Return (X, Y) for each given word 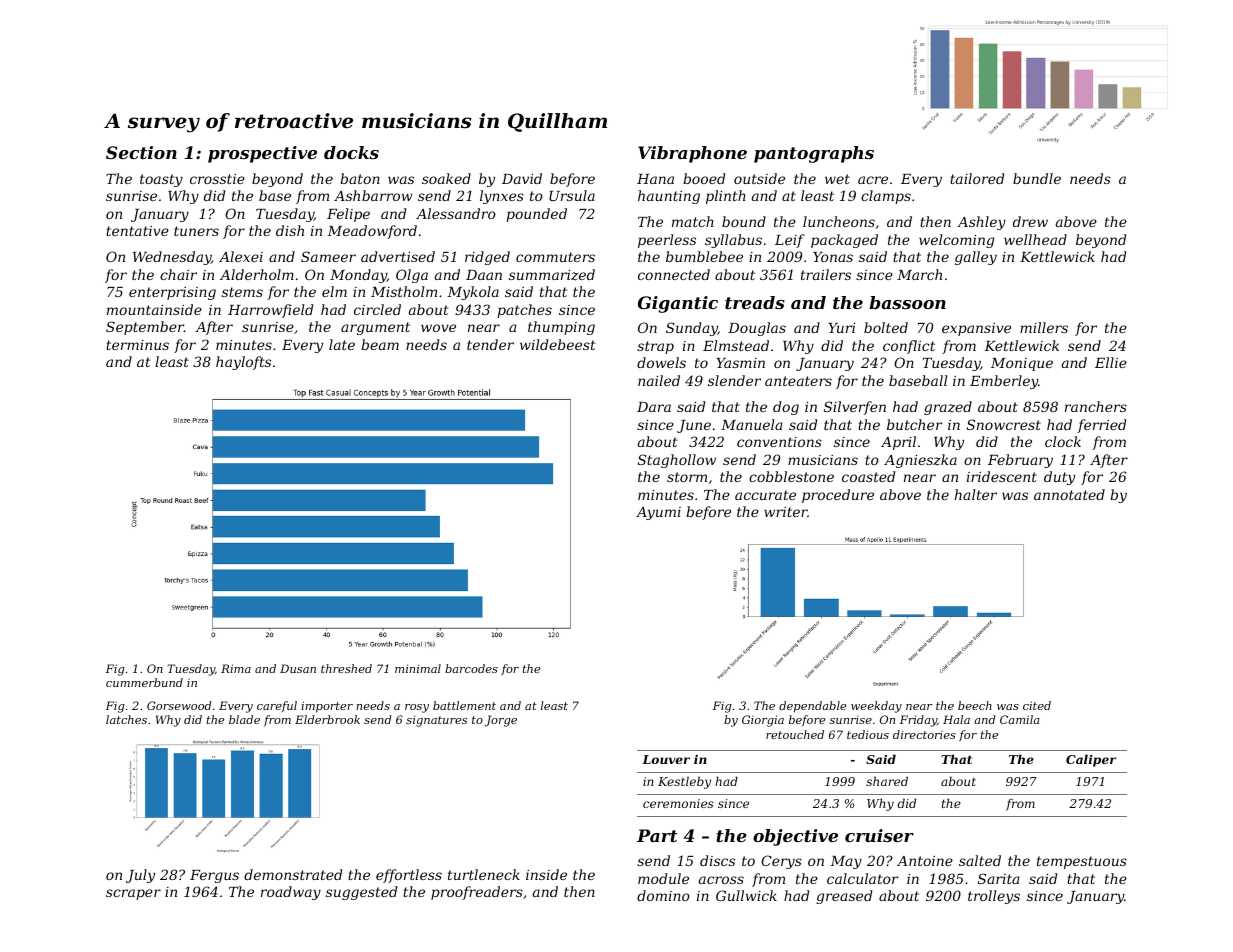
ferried (1101, 426)
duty (1059, 478)
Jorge (500, 721)
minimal (418, 668)
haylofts (243, 363)
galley (976, 258)
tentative (137, 231)
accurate (765, 495)
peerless (667, 241)
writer (786, 512)
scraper (133, 894)
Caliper (1091, 760)
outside (759, 178)
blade (244, 719)
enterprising (172, 293)
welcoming (956, 241)
